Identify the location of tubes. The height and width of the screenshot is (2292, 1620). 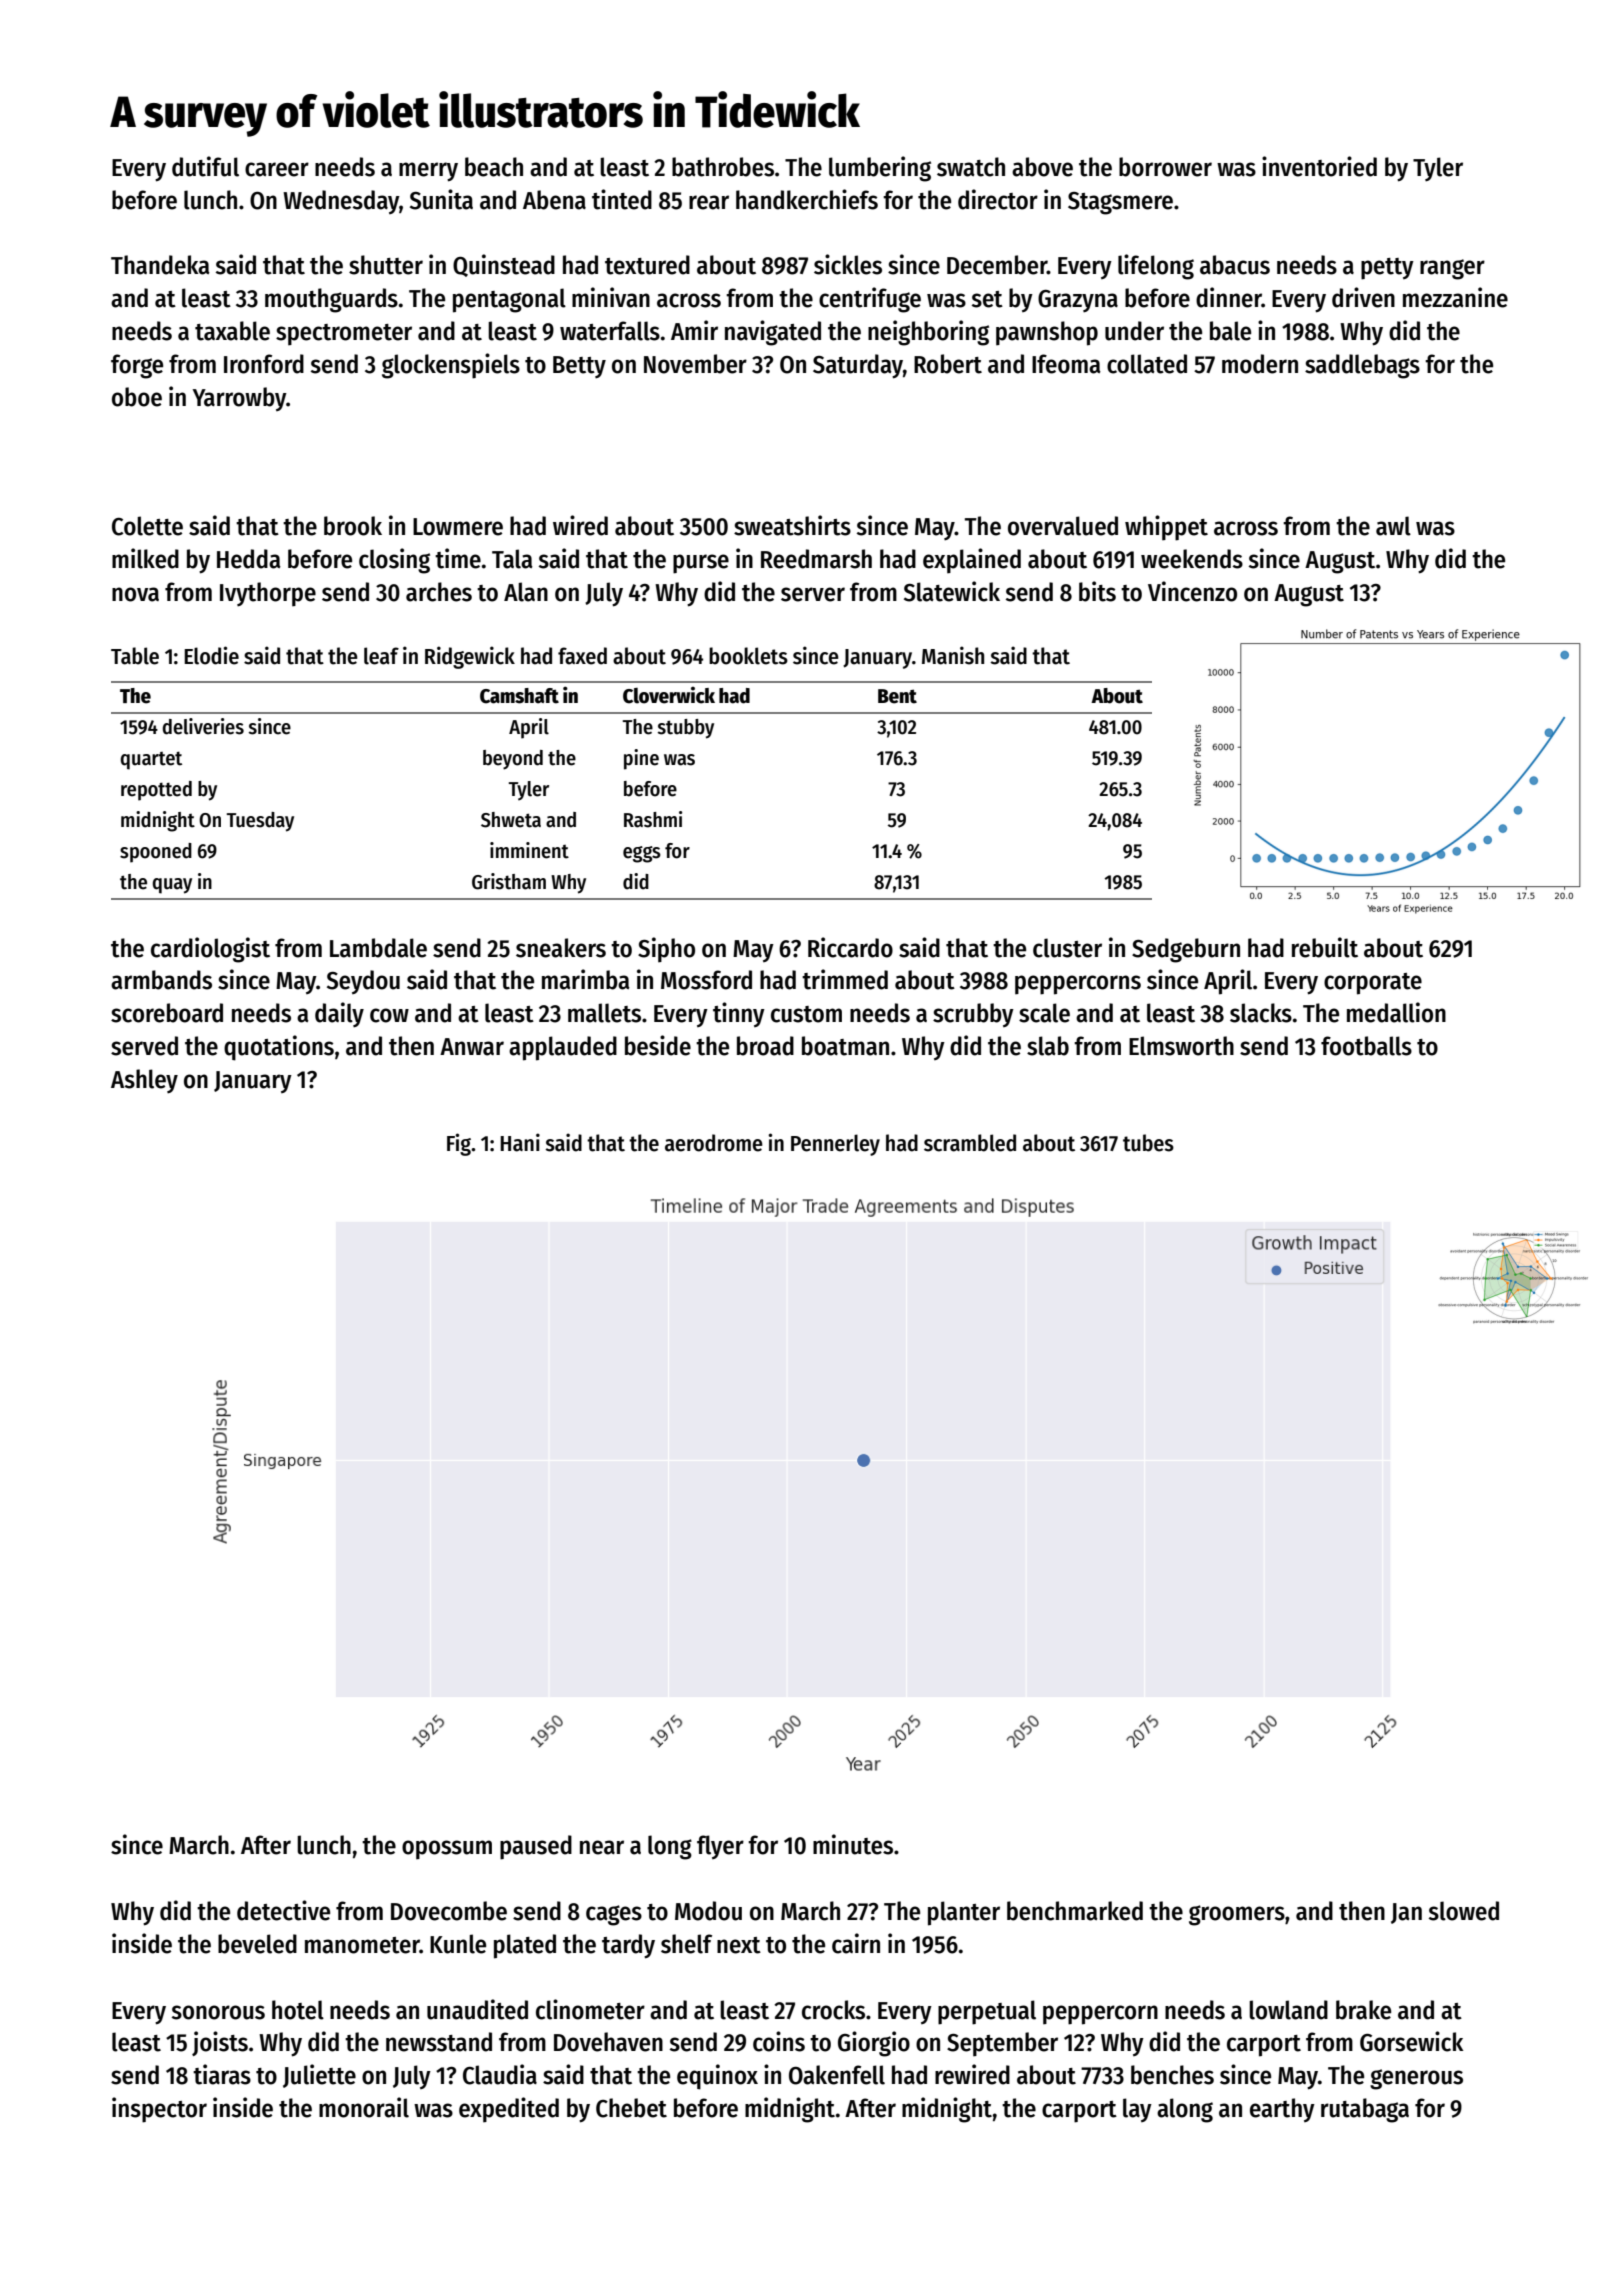
(1148, 1143).
